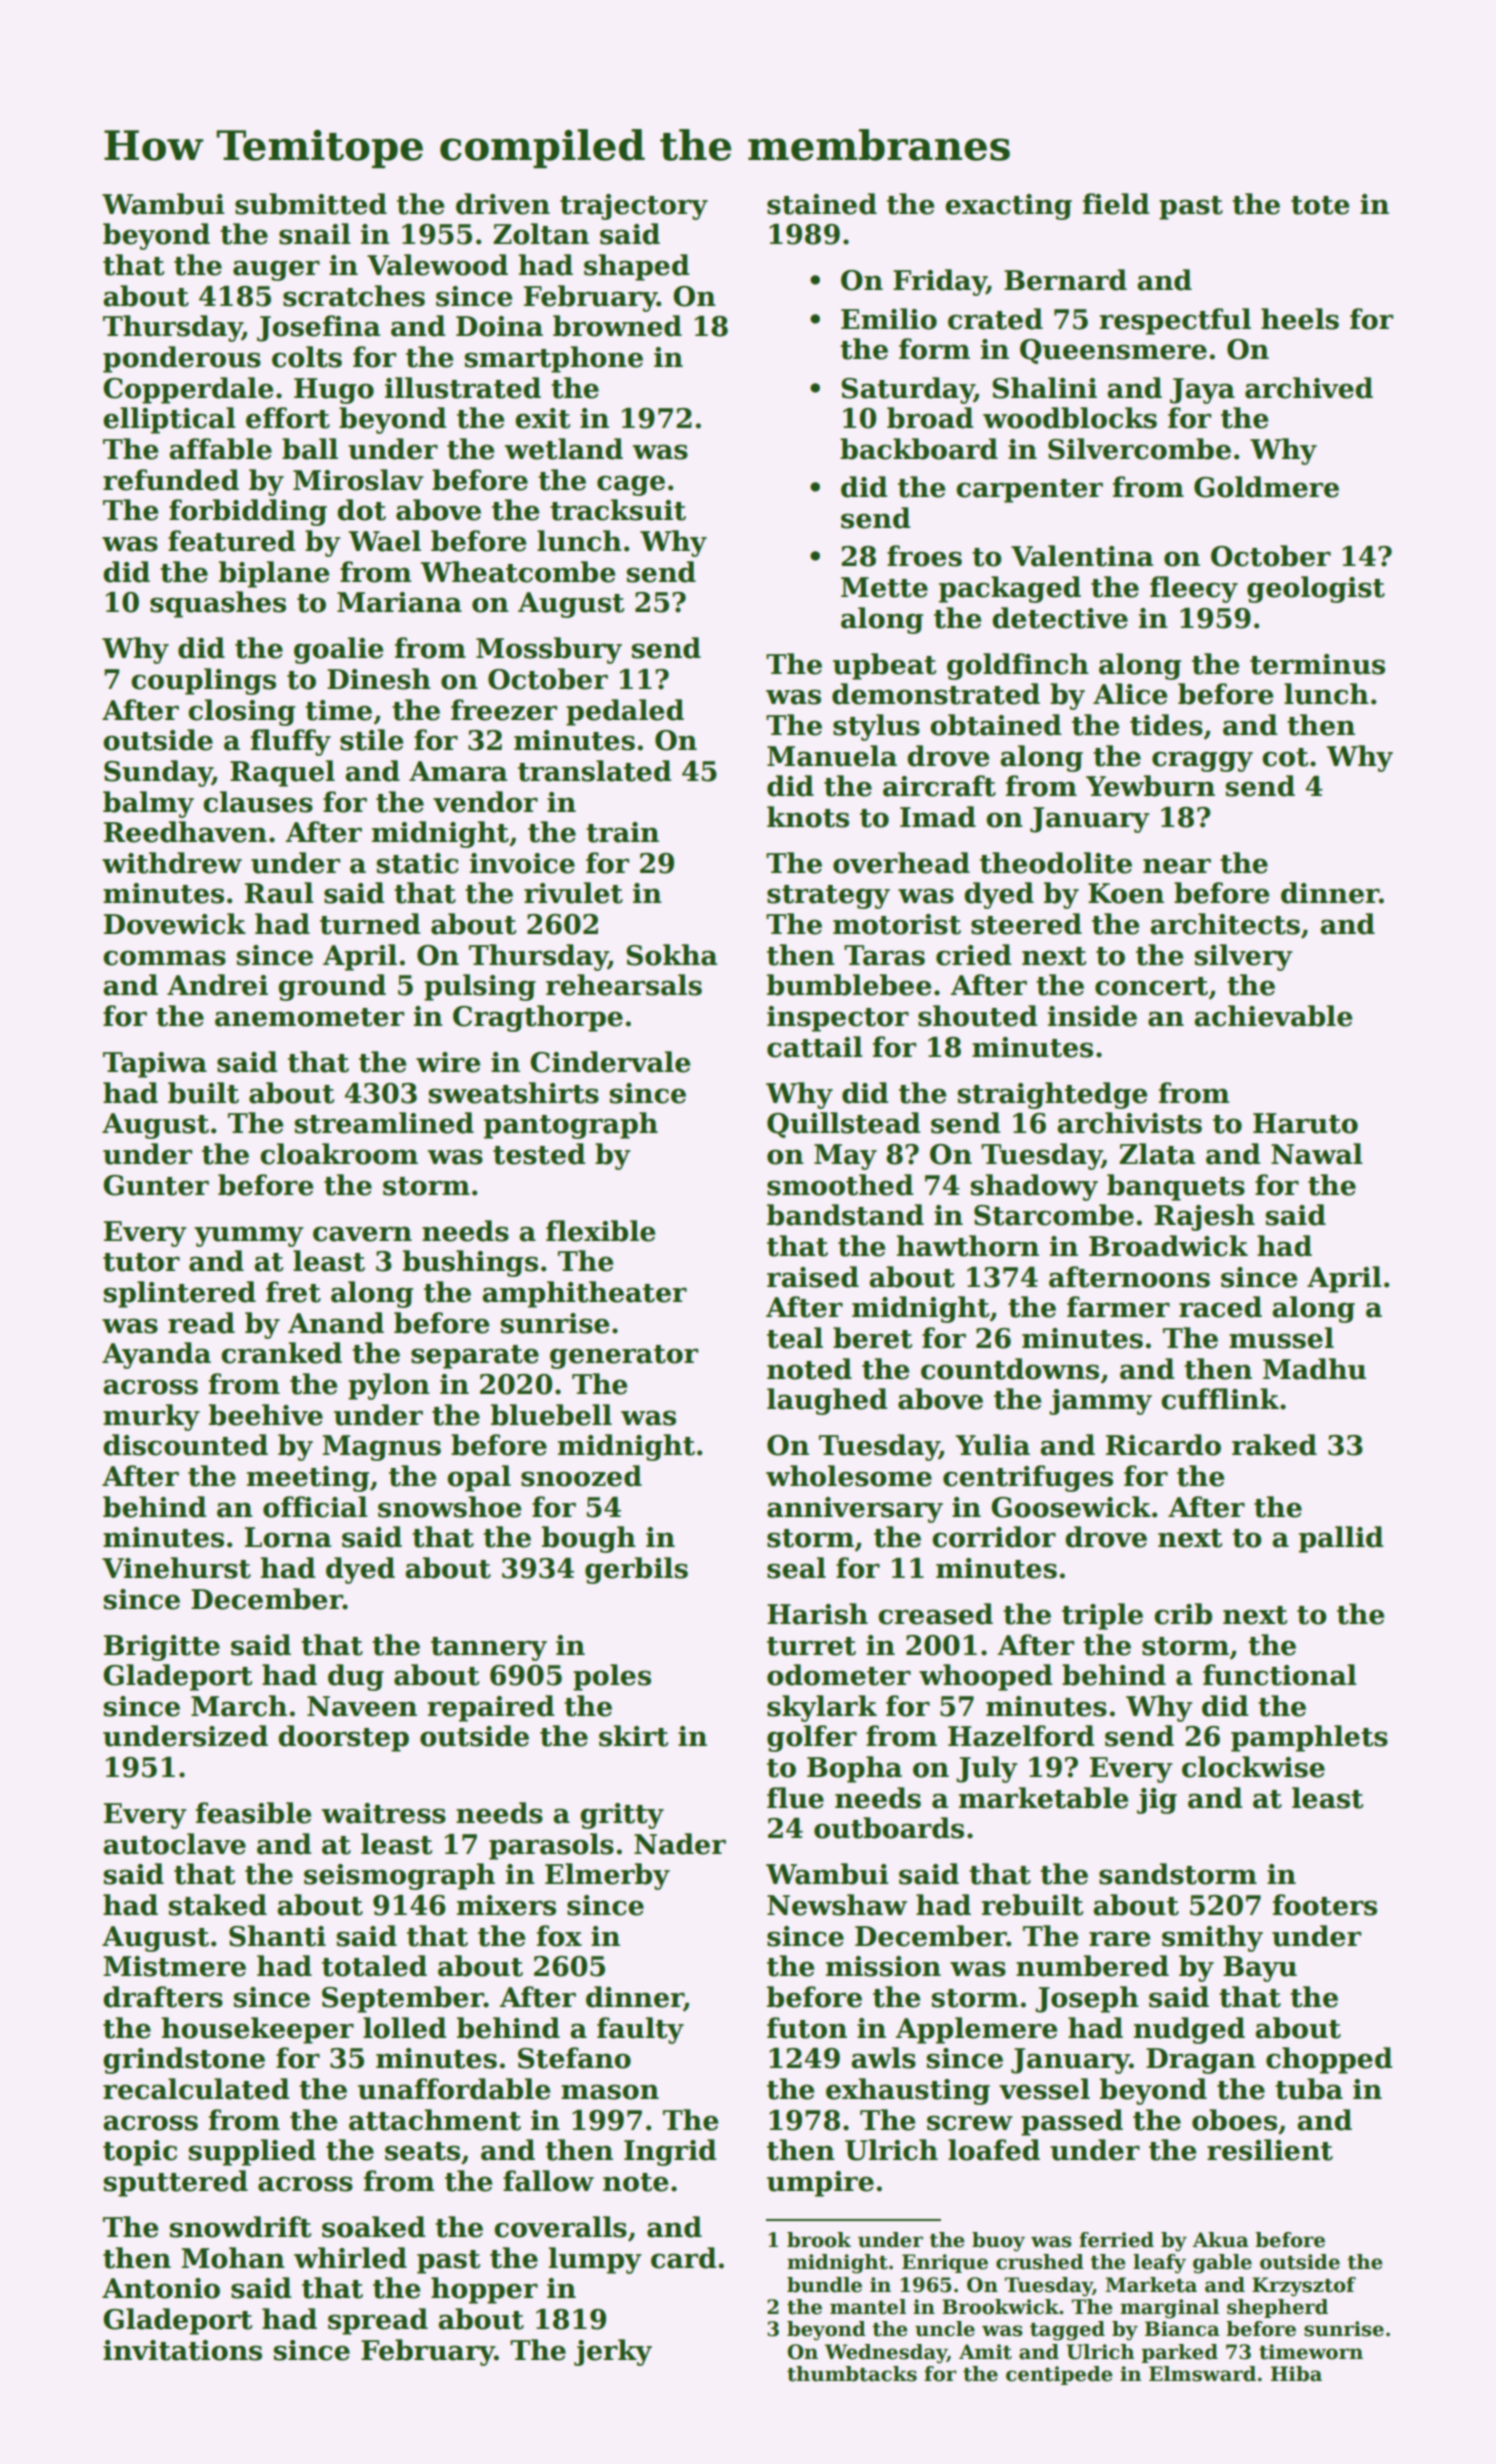  What do you see at coordinates (362, 1706) in the screenshot?
I see `Naveen` at bounding box center [362, 1706].
